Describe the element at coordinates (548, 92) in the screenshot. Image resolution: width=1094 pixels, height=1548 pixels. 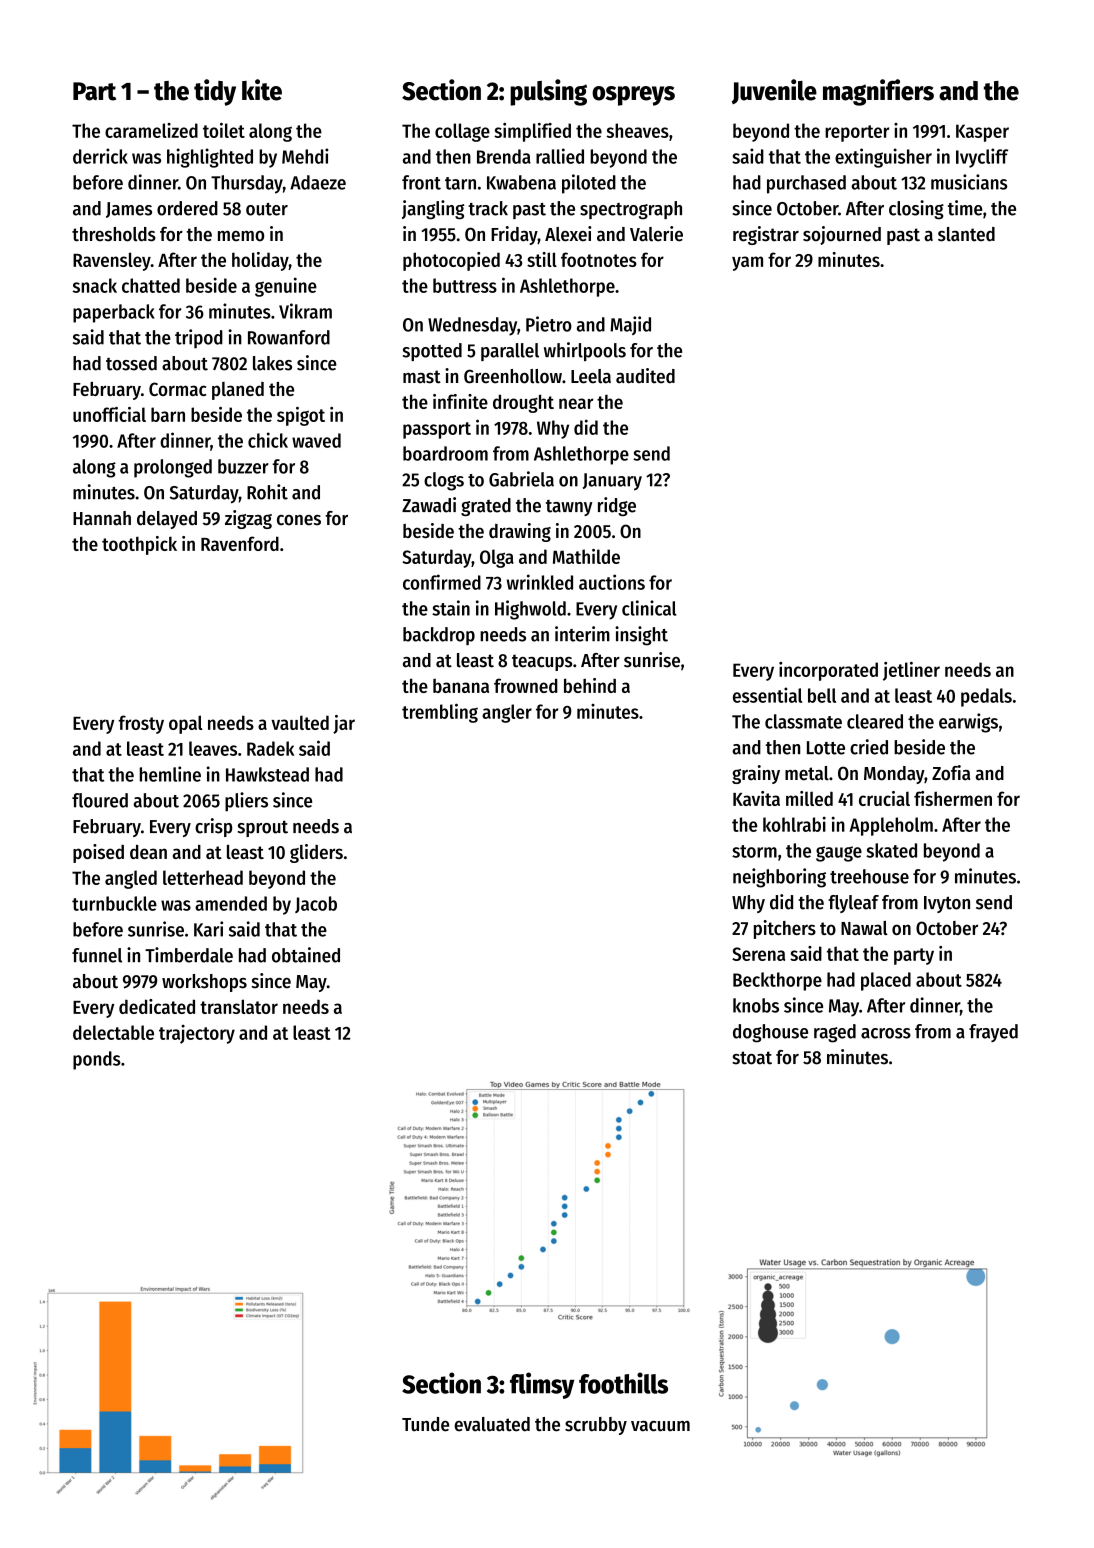
I see `pulsing` at that location.
